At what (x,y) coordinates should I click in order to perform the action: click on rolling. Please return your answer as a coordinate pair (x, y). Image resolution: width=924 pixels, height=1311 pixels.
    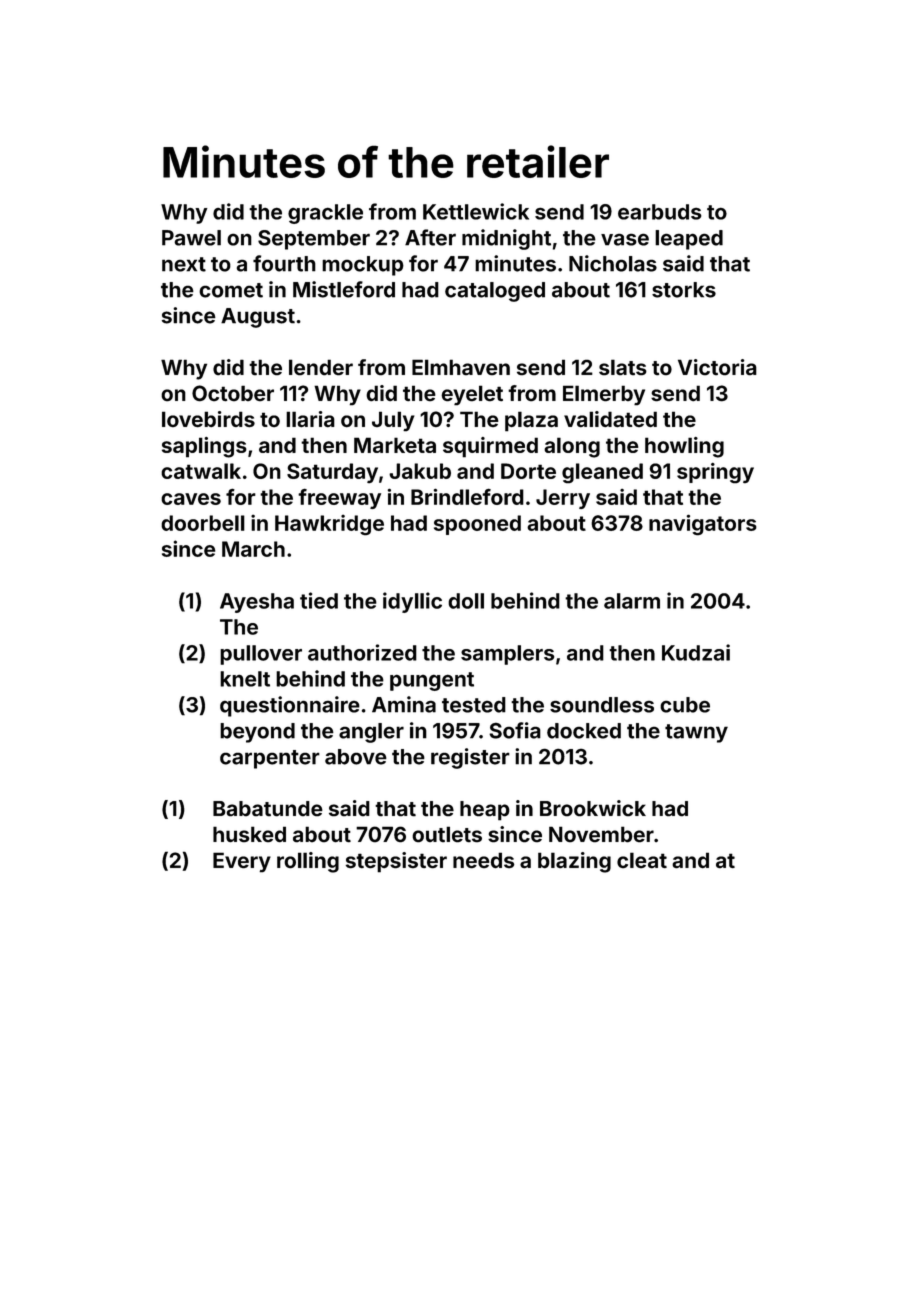
    Looking at the image, I should click on (308, 862).
